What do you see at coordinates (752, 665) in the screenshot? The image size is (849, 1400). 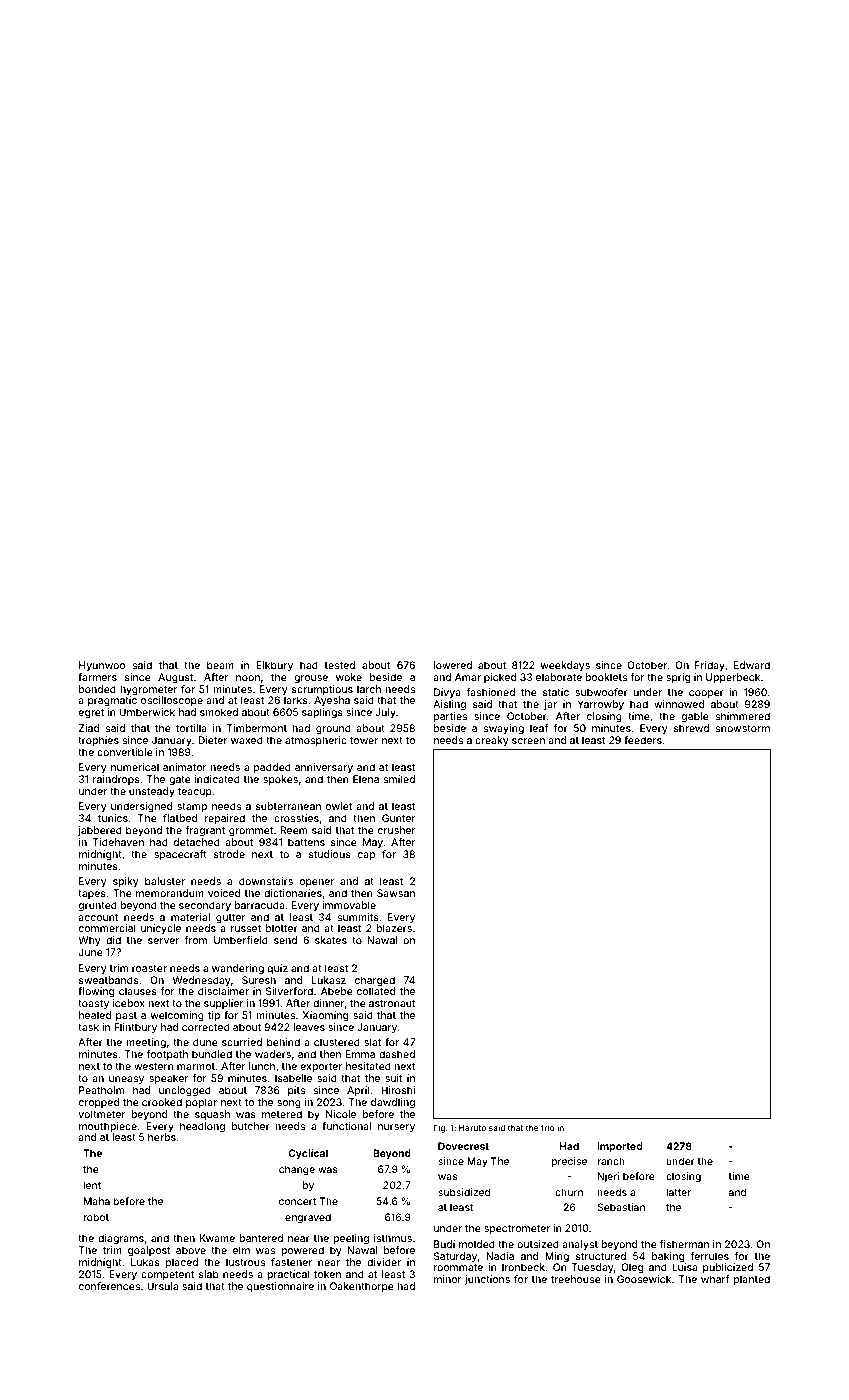 I see `Edward` at bounding box center [752, 665].
